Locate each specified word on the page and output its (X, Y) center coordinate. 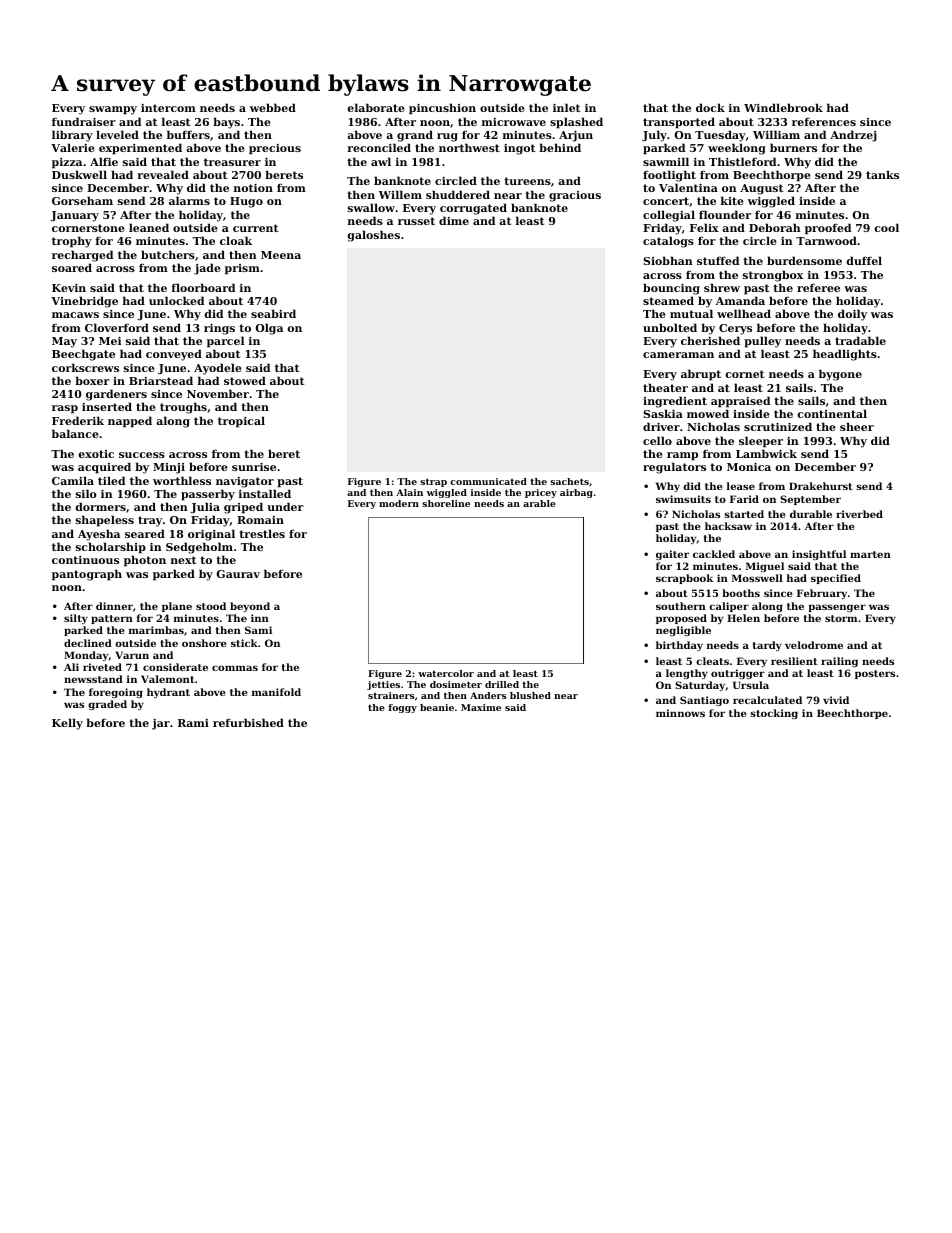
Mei (110, 341)
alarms (189, 200)
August (761, 189)
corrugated (473, 209)
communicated (488, 481)
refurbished (248, 722)
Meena (281, 255)
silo (86, 493)
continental (832, 413)
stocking (774, 714)
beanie (437, 707)
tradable (860, 340)
